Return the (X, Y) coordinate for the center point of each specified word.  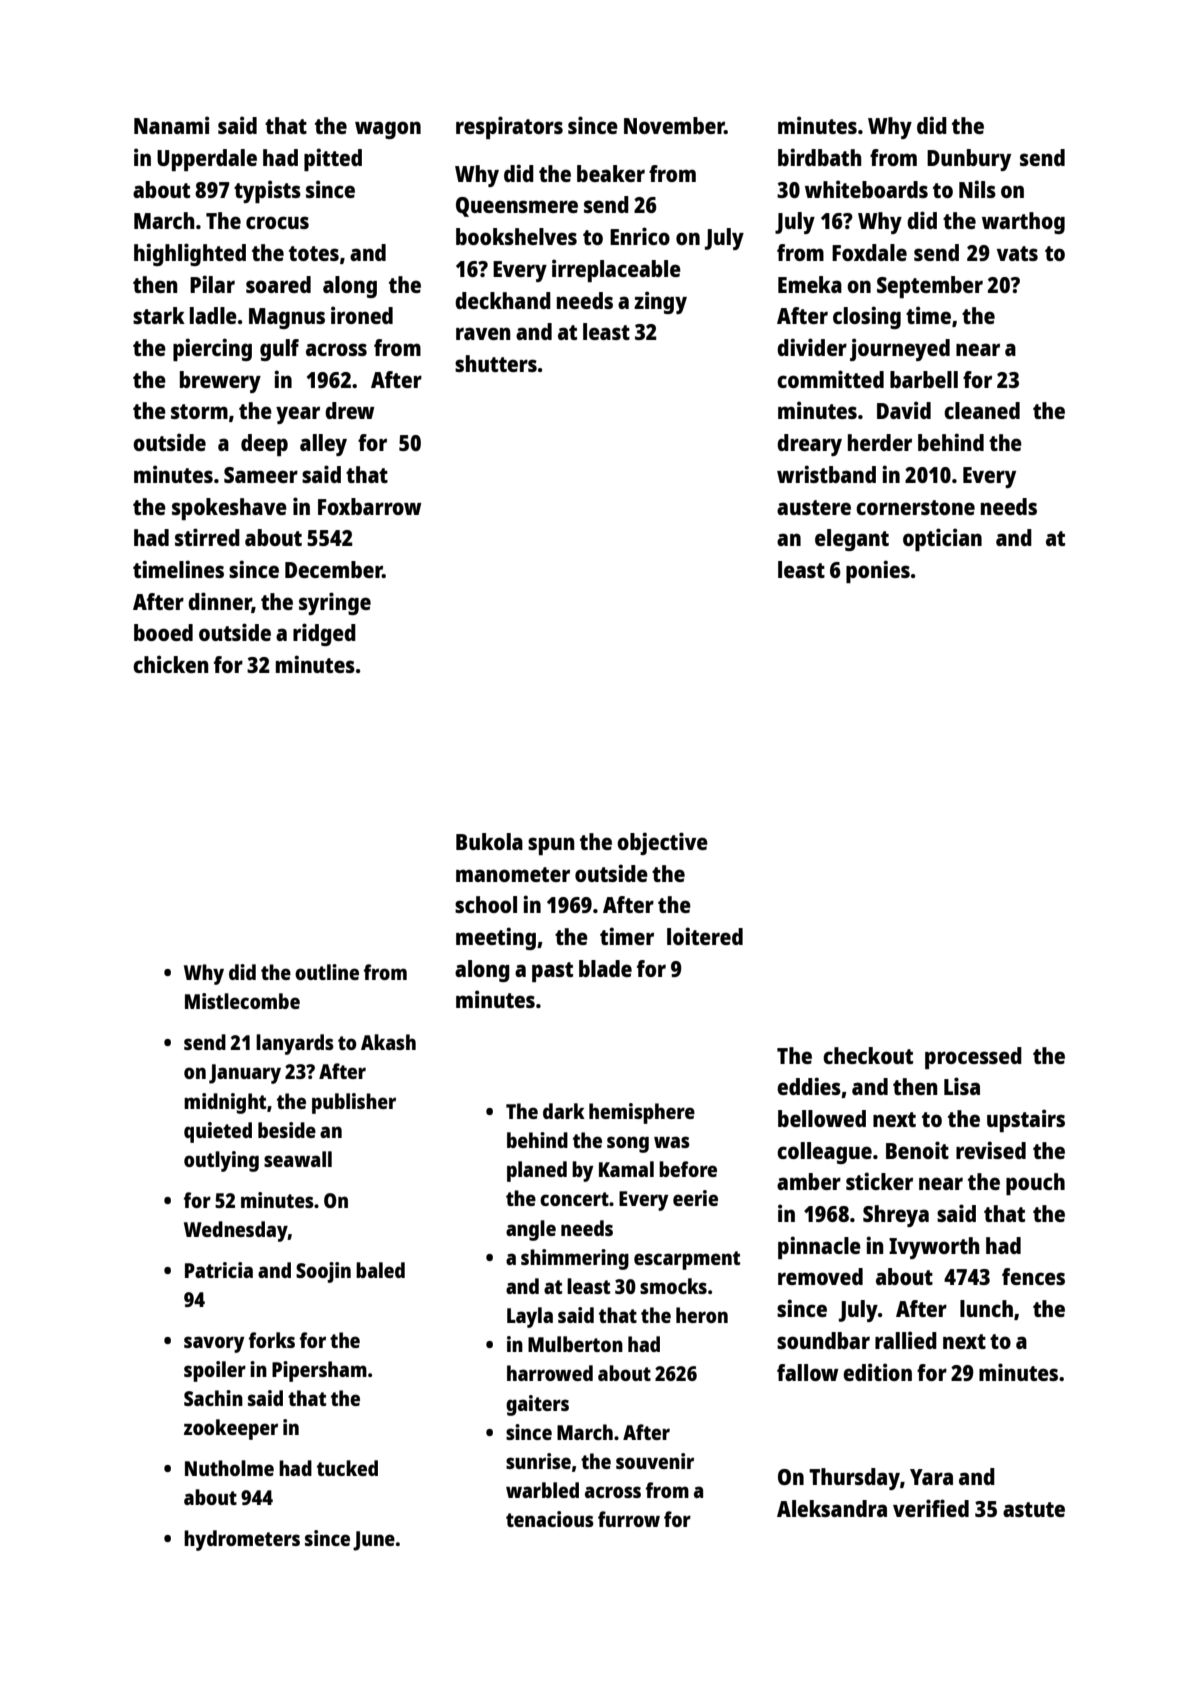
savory (214, 1344)
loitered (705, 936)
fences (1033, 1276)
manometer (513, 874)
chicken (171, 664)
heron (702, 1315)
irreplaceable (616, 270)
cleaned (982, 410)
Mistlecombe (242, 1001)
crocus (277, 222)
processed (973, 1058)
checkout (868, 1055)
